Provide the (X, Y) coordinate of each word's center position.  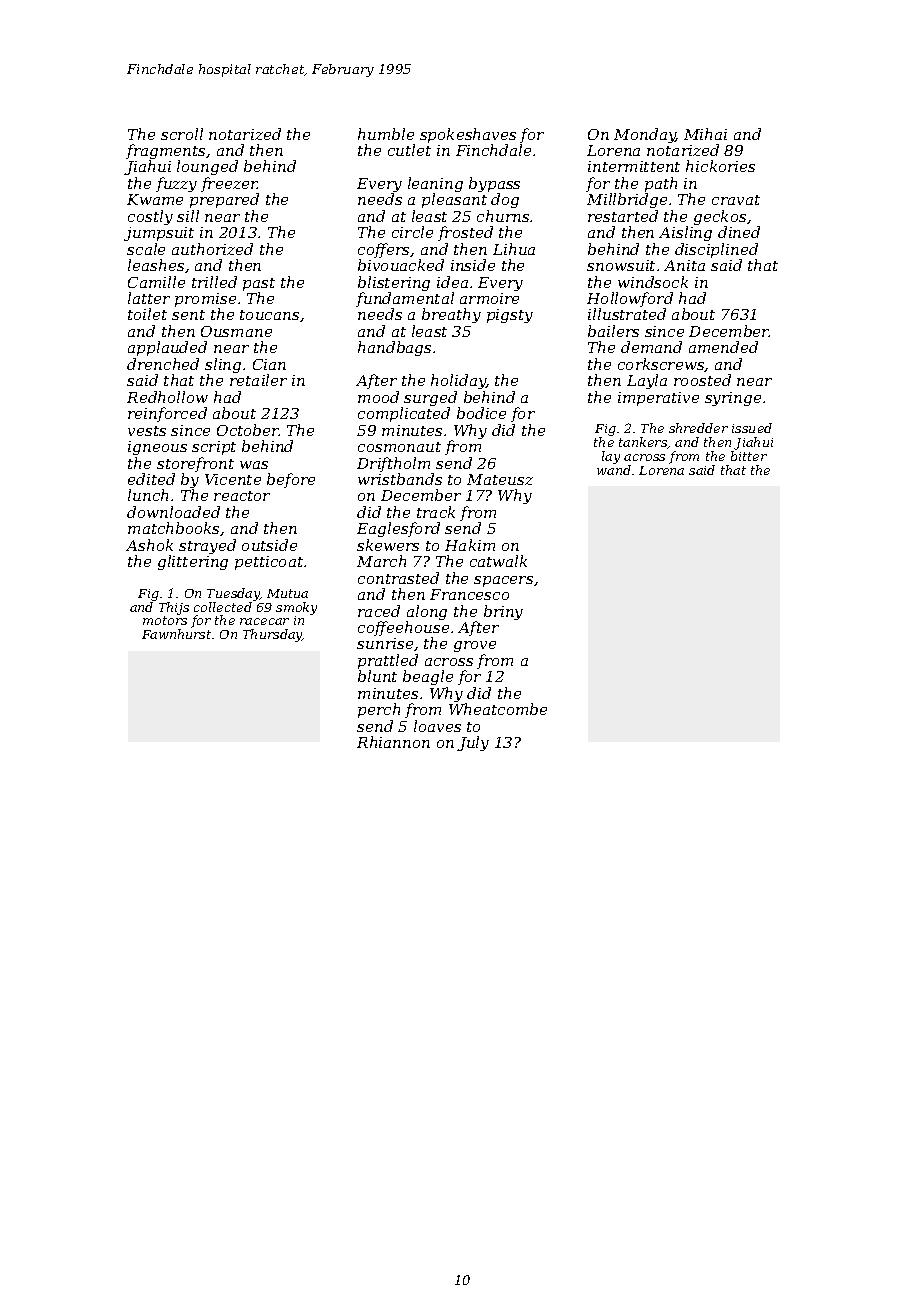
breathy (451, 315)
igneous (157, 448)
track (436, 512)
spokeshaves (468, 135)
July (473, 743)
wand (614, 470)
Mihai (705, 134)
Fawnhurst (176, 634)
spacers (503, 581)
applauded (167, 348)
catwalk (498, 561)
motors (165, 620)
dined (739, 232)
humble (386, 134)
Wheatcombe (498, 709)
